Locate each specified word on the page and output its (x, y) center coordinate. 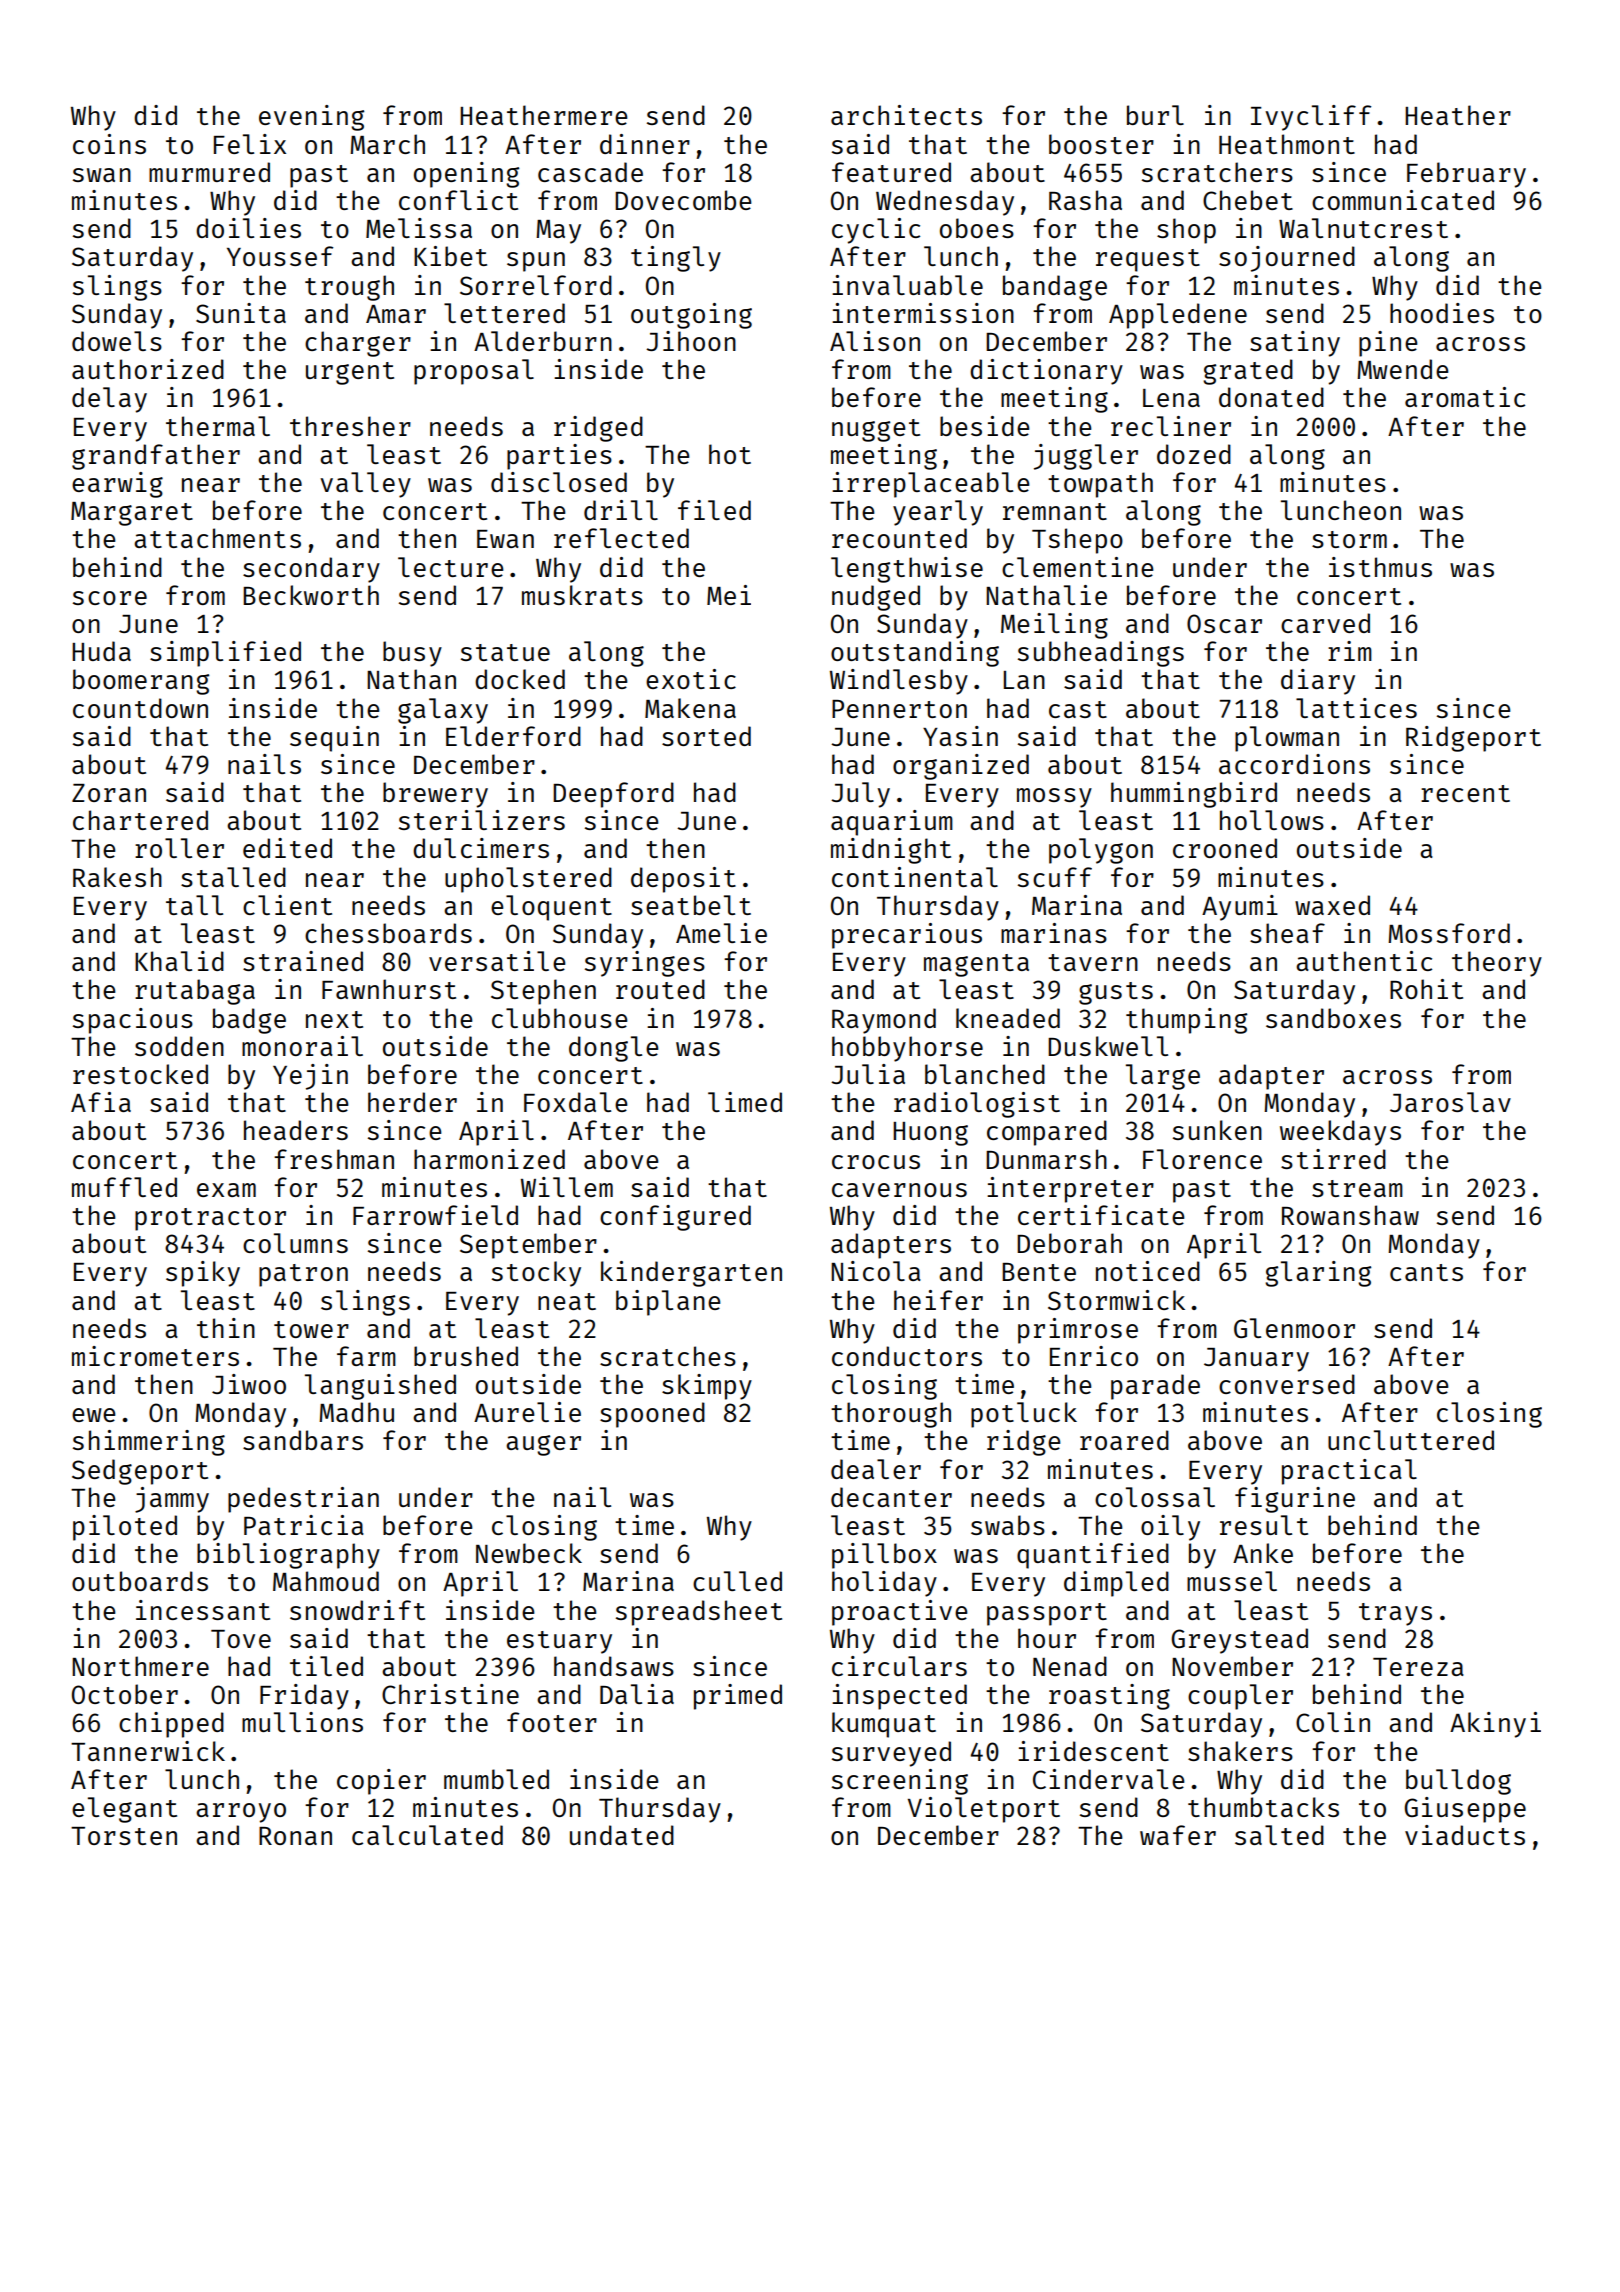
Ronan (295, 1836)
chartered (140, 820)
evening (311, 118)
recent (1465, 793)
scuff (1055, 877)
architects (906, 115)
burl (1155, 115)
